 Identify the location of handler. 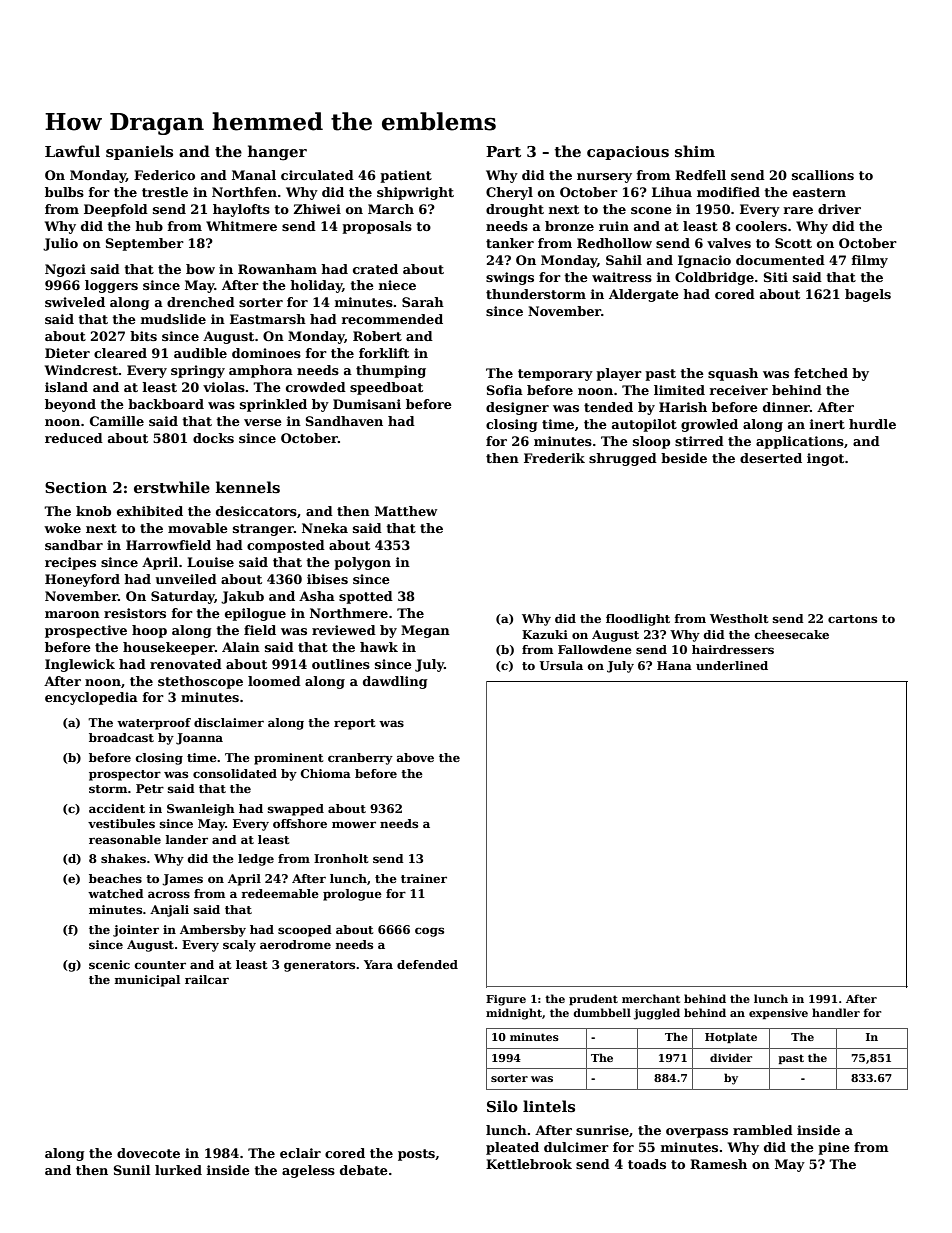
(836, 1012).
